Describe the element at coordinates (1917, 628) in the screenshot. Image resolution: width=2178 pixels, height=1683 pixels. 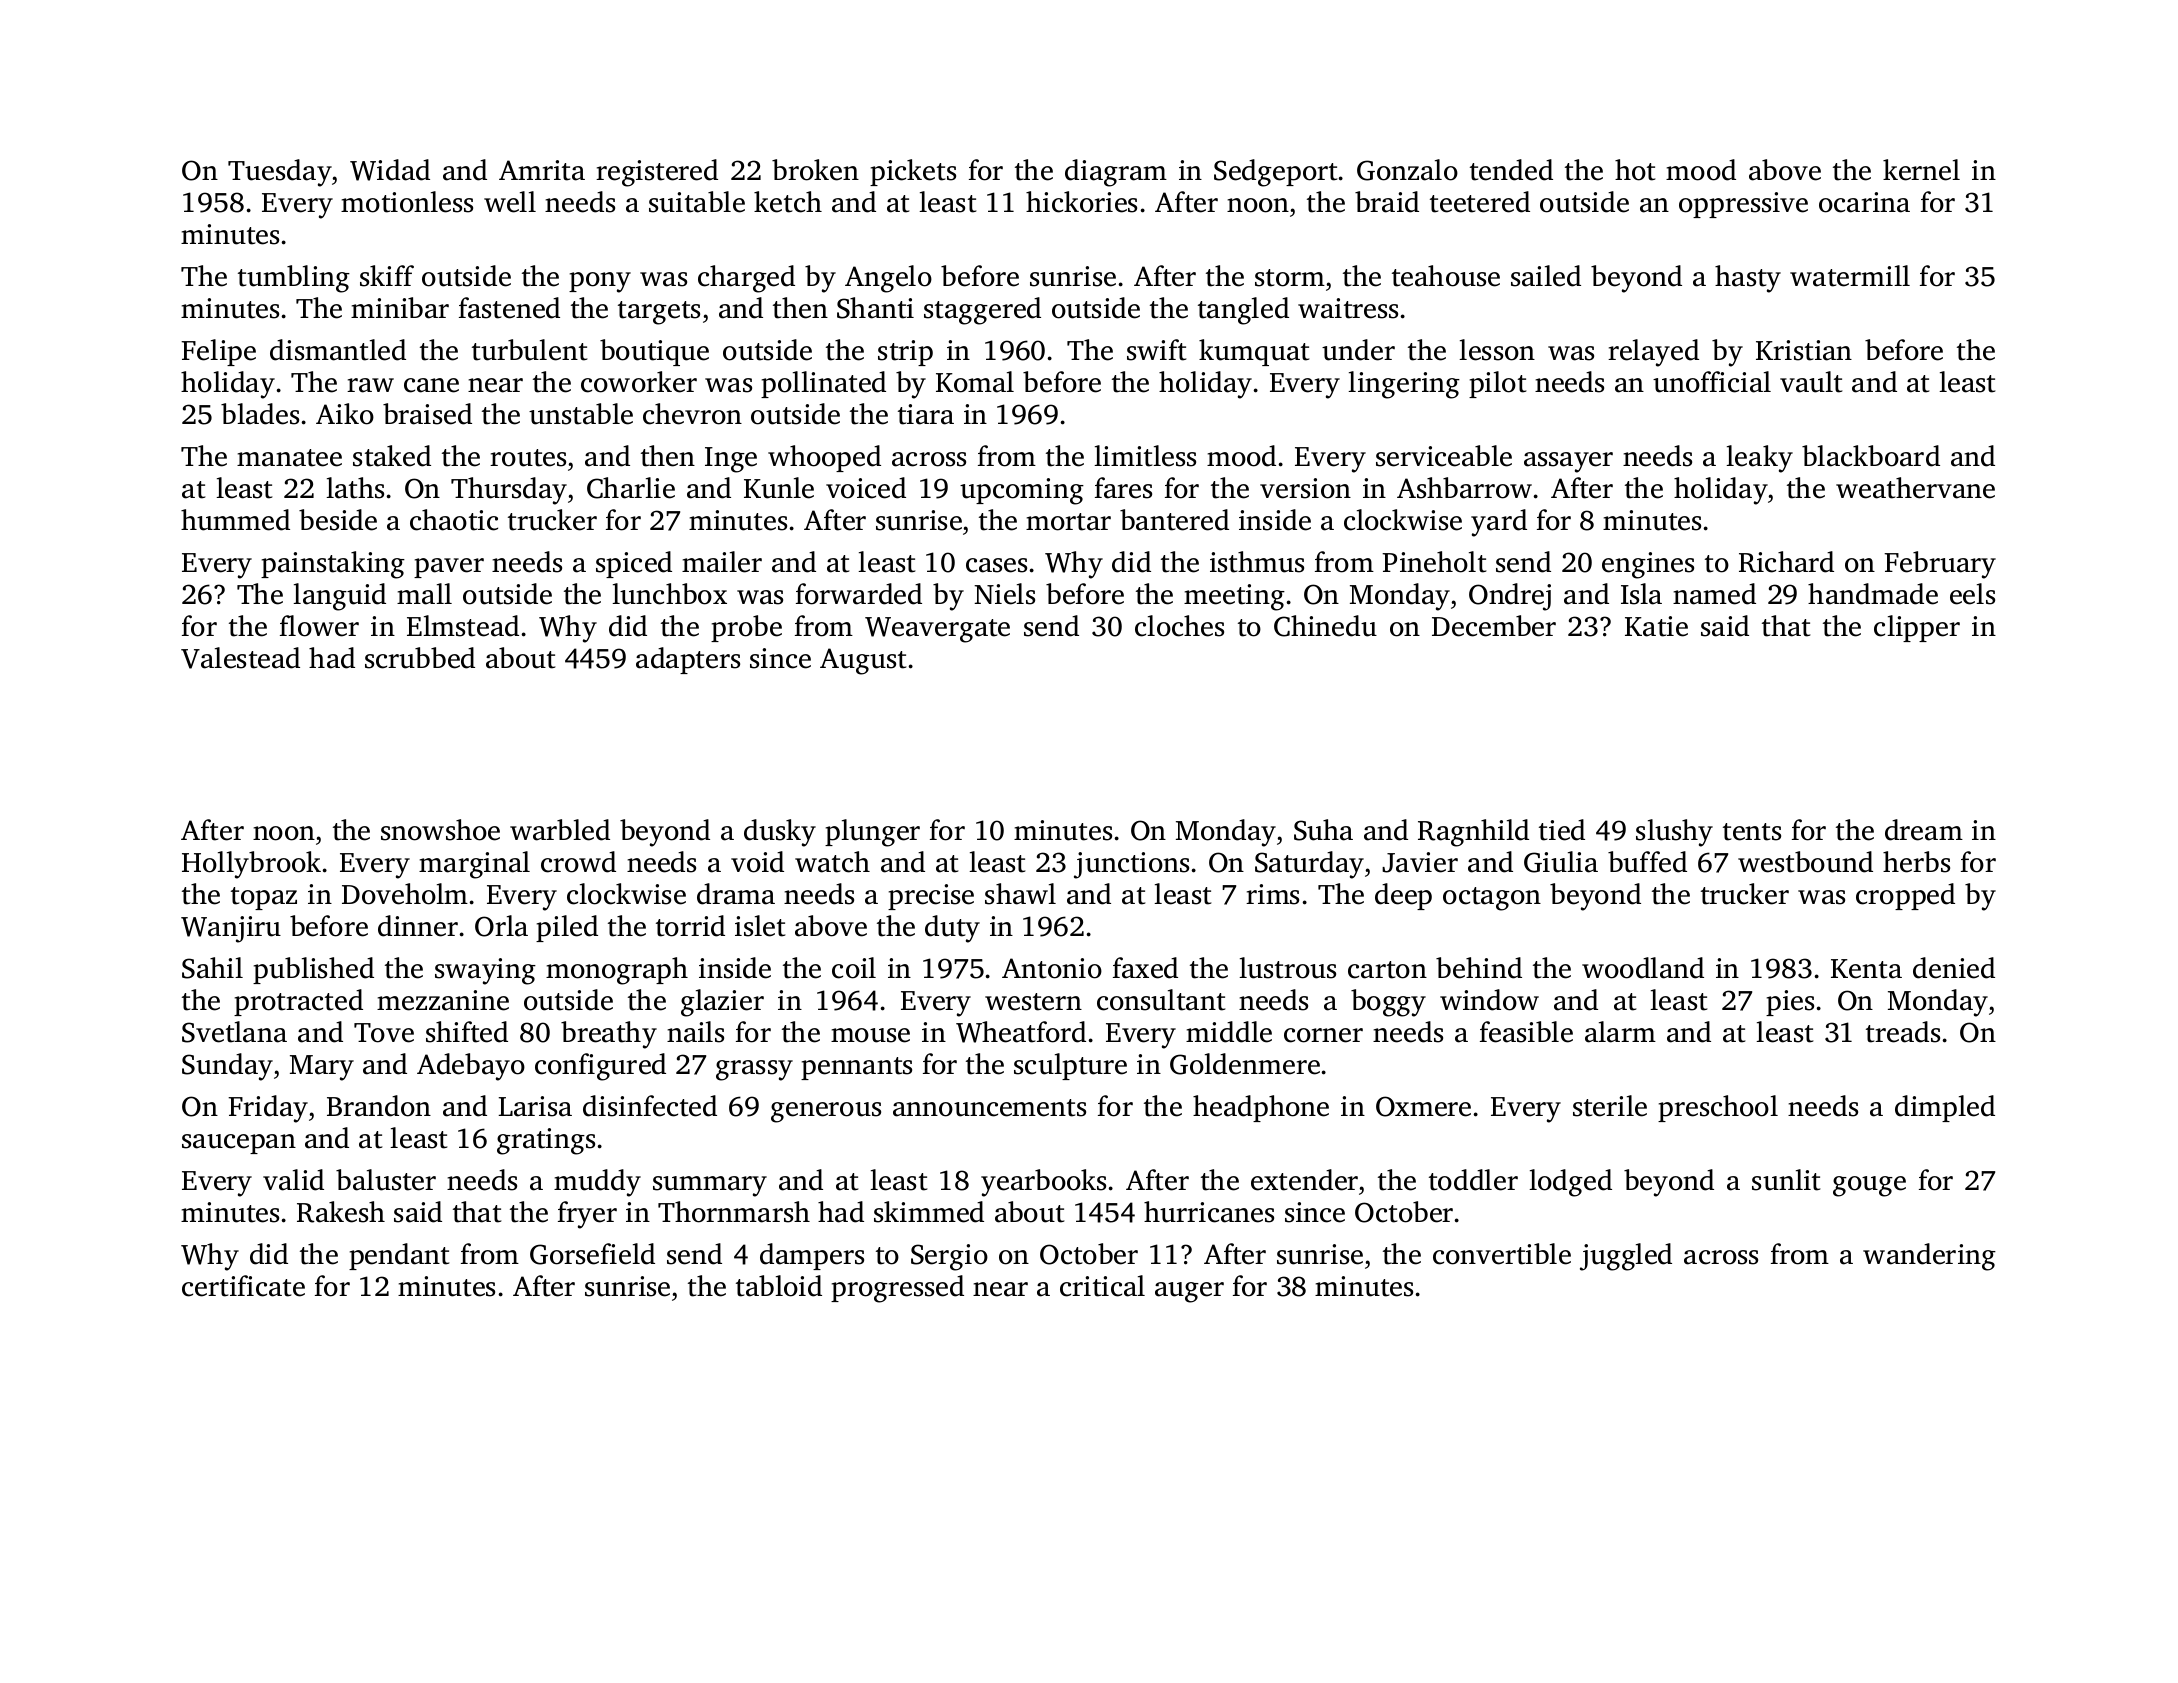
I see `clipper` at that location.
